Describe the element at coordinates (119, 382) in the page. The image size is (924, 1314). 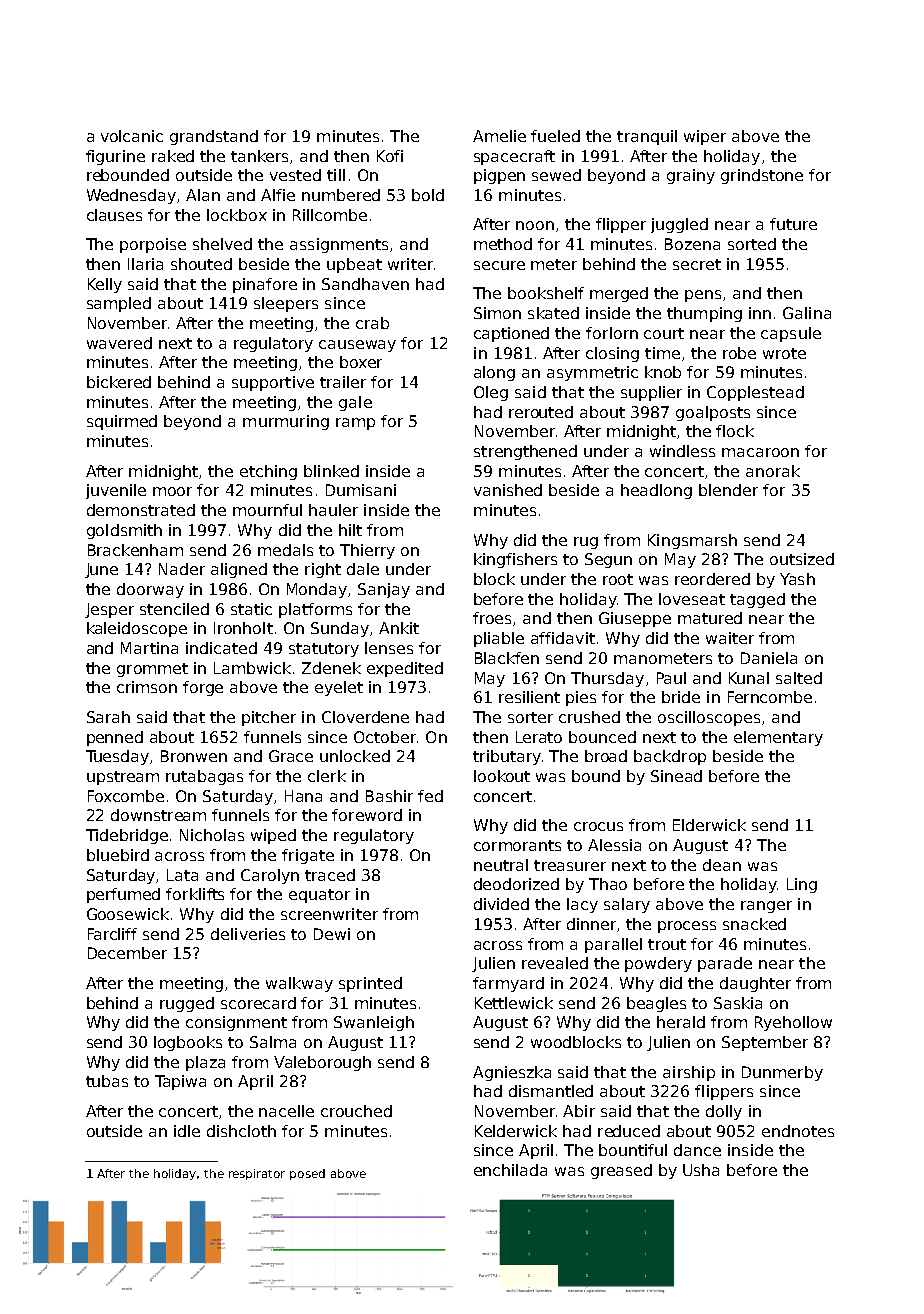
I see `bickered` at that location.
